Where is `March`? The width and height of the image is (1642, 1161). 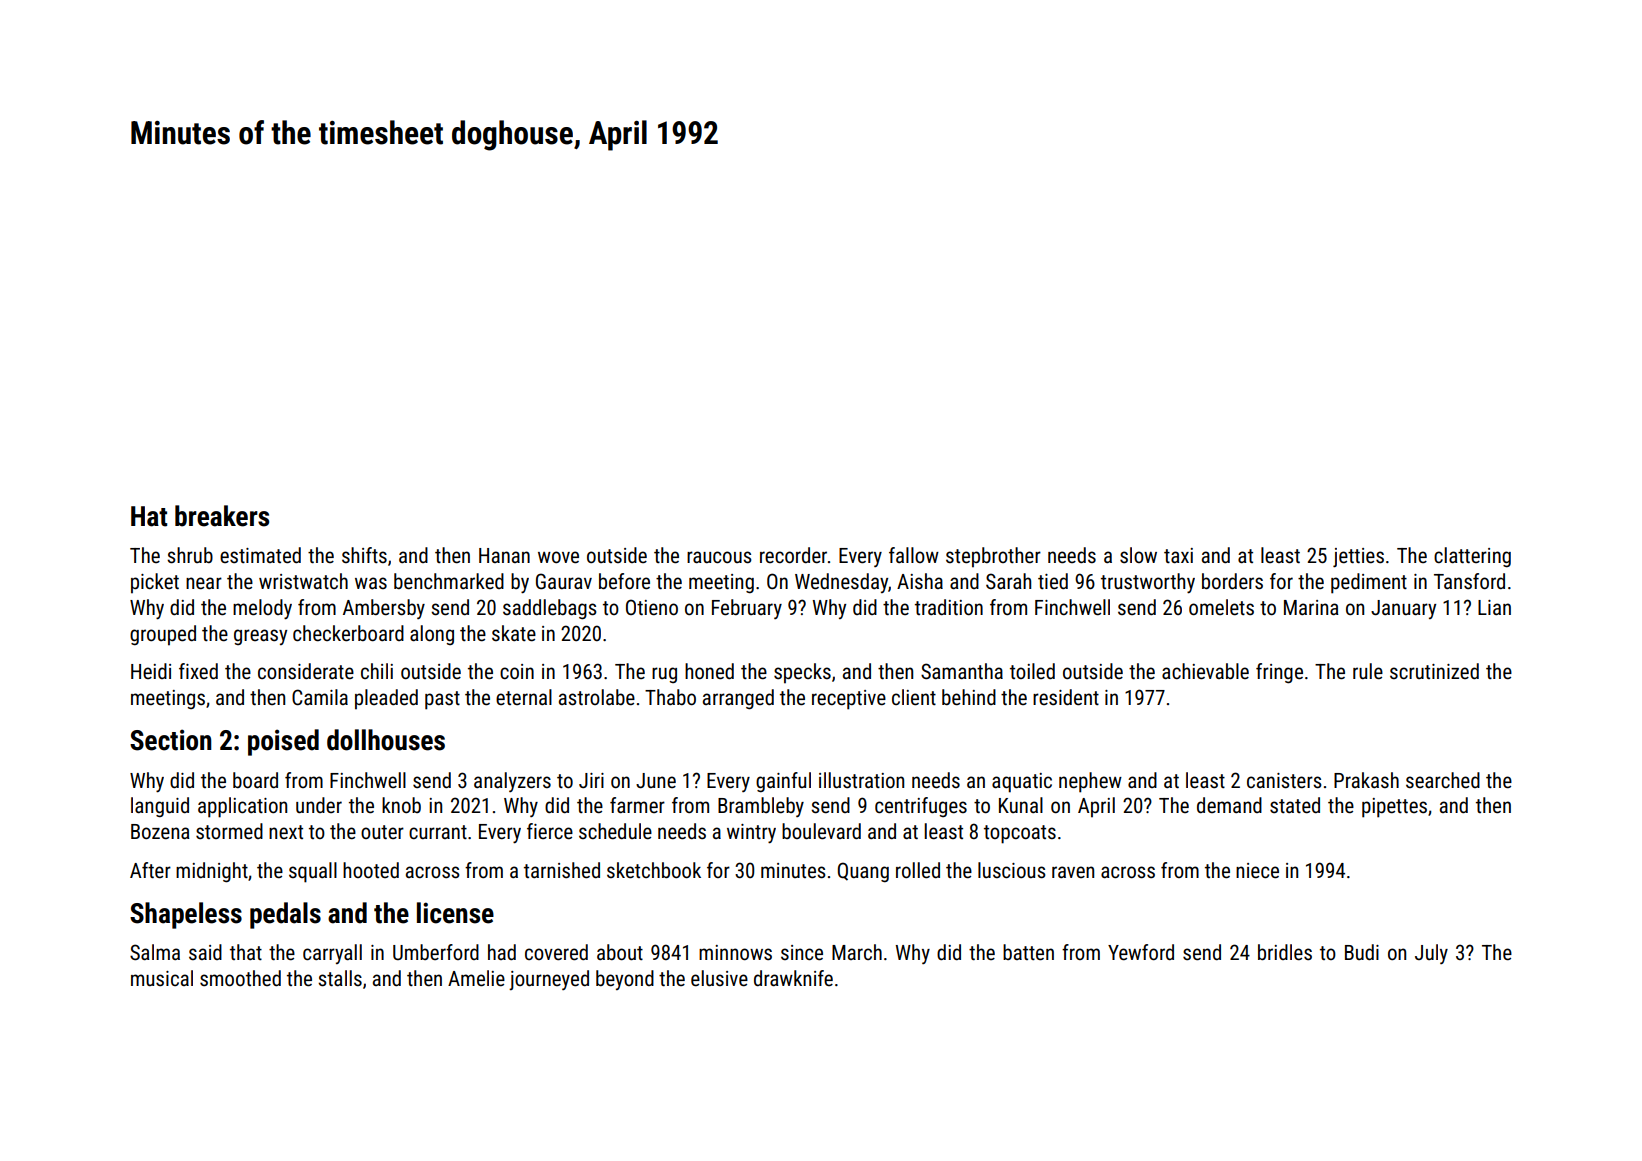
March is located at coordinates (857, 952).
